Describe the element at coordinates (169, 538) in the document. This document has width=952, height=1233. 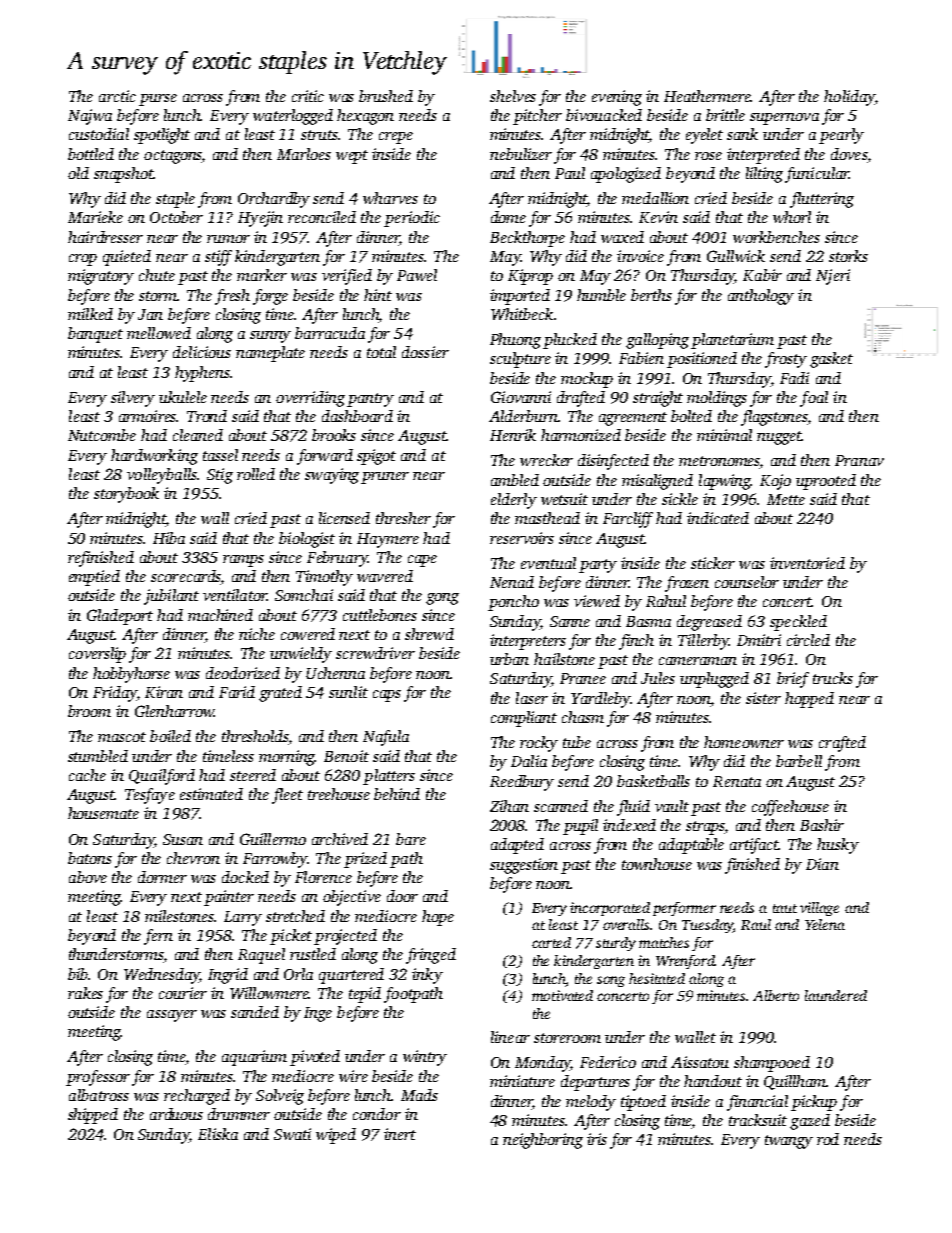
I see `Hiba` at that location.
